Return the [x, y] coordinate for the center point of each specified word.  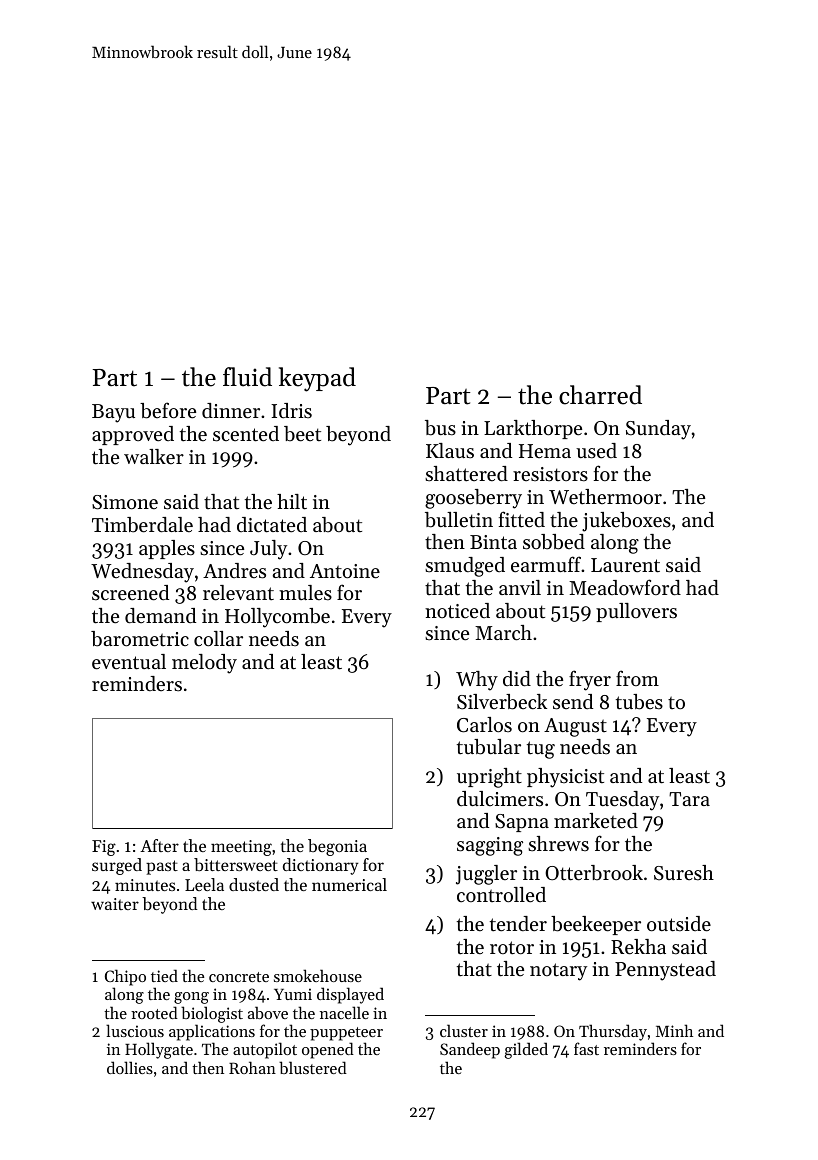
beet [302, 434]
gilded [526, 1050]
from [637, 678]
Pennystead [665, 971]
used [596, 451]
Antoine [345, 571]
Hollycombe [277, 618]
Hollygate [159, 1050]
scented [246, 434]
